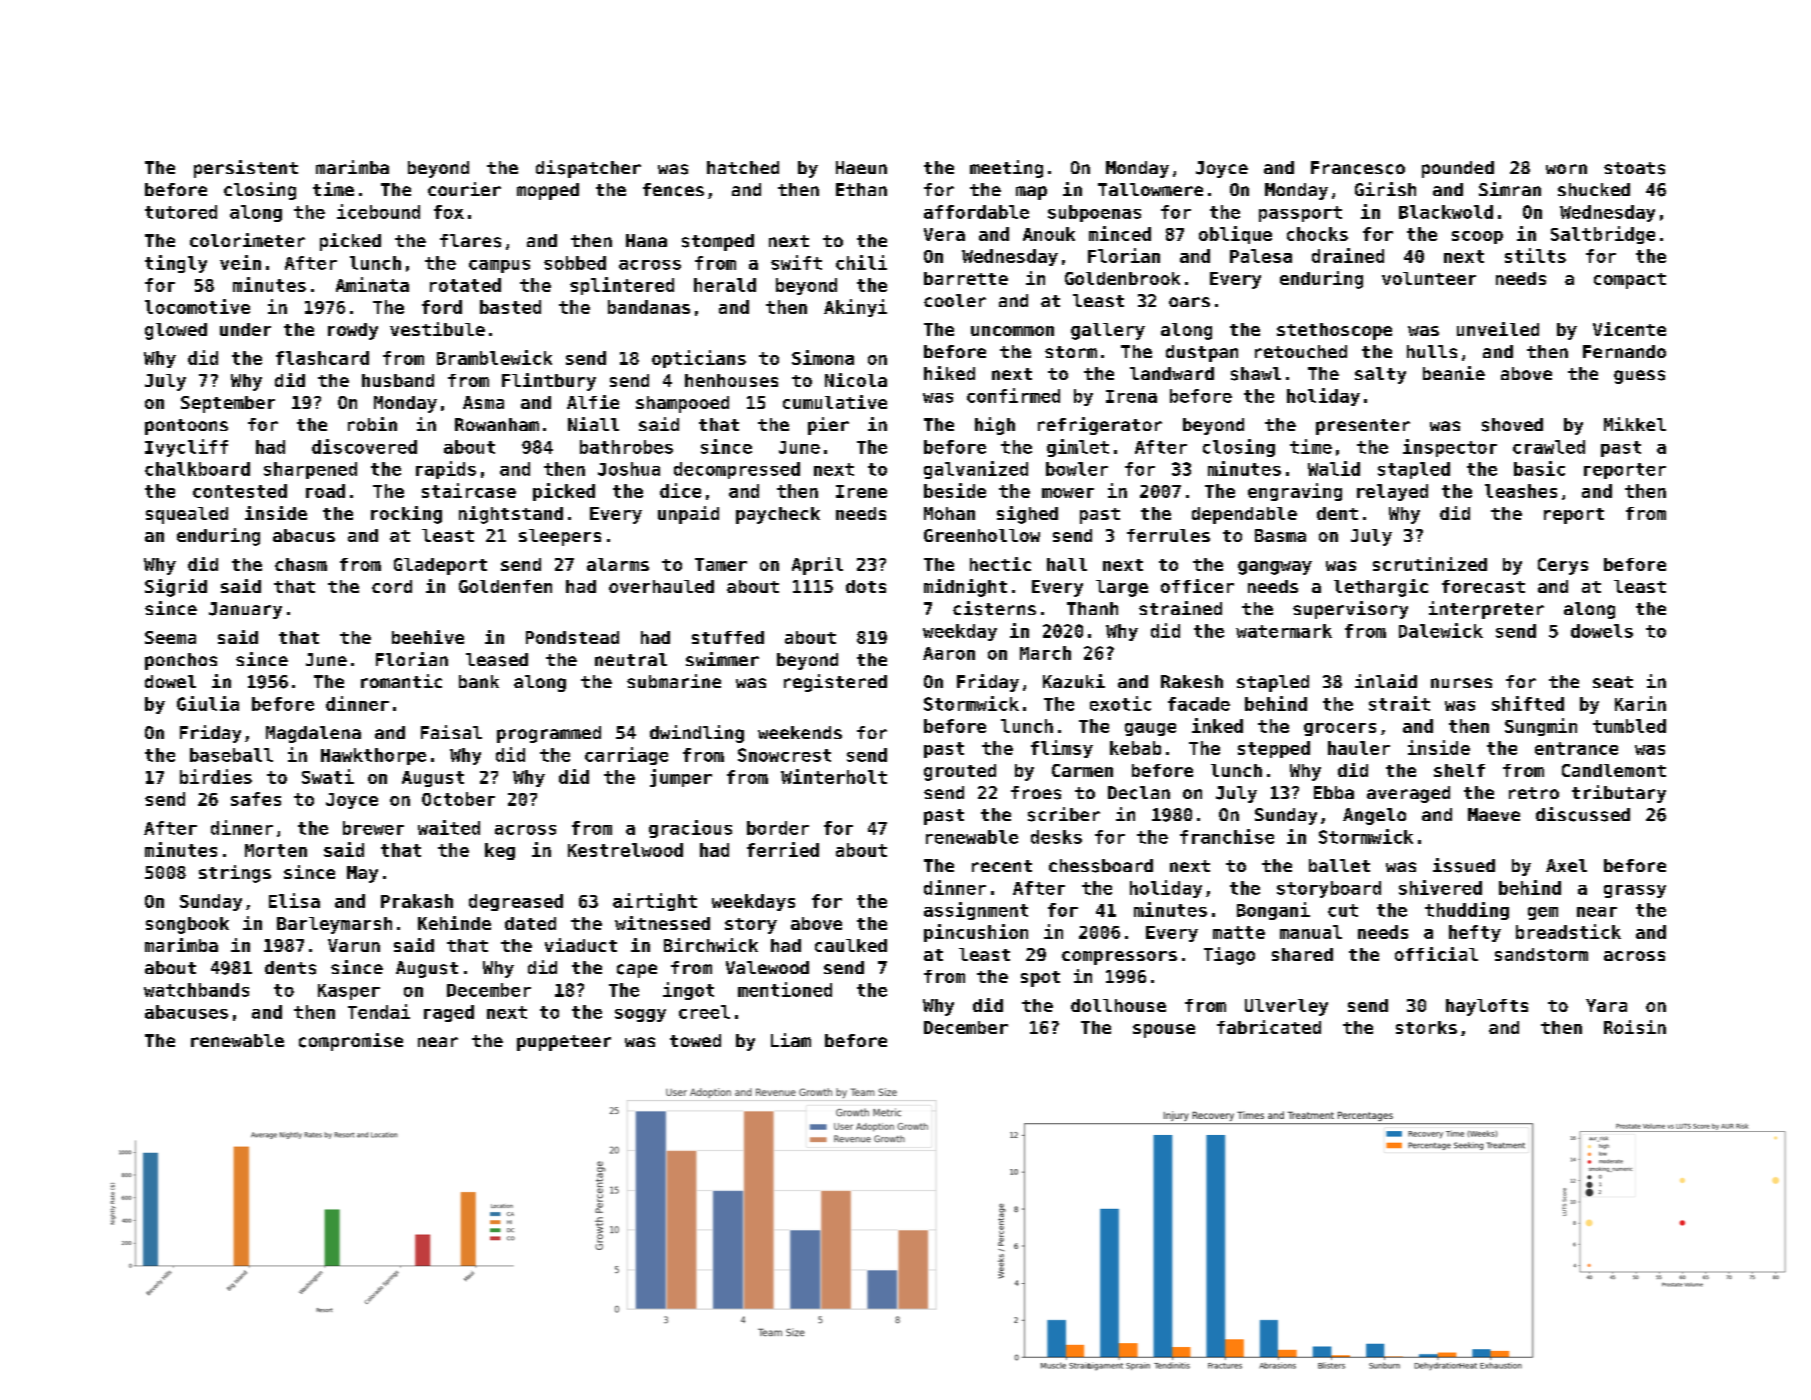 The height and width of the screenshot is (1400, 1811). I want to click on mopped, so click(548, 191).
